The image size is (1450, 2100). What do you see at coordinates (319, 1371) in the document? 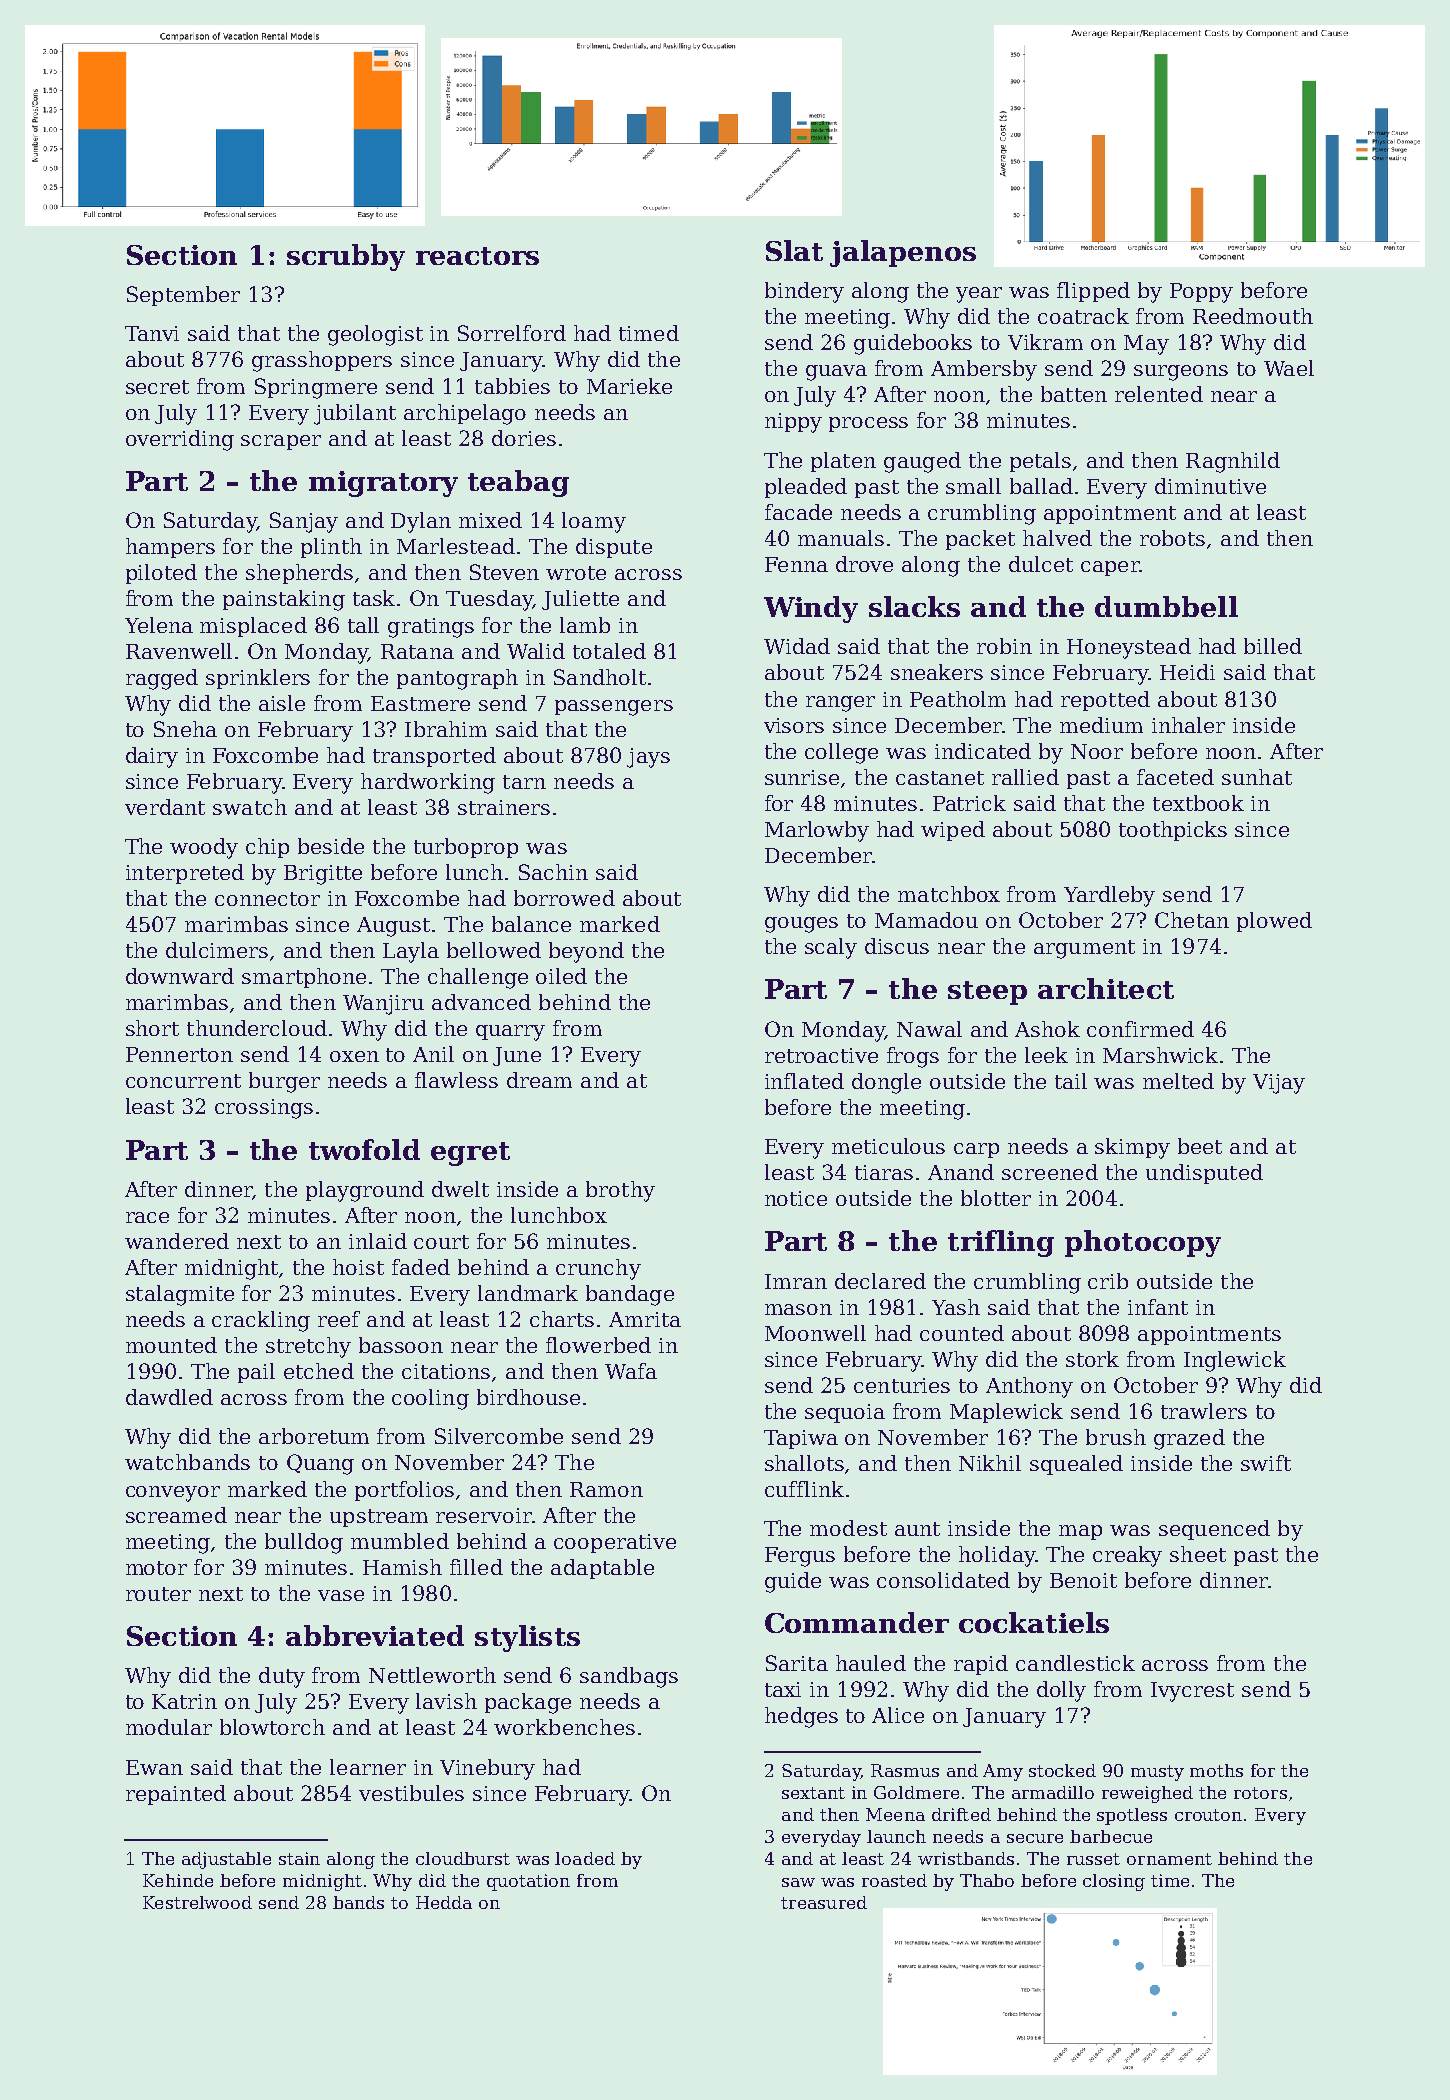
I see `etched` at bounding box center [319, 1371].
